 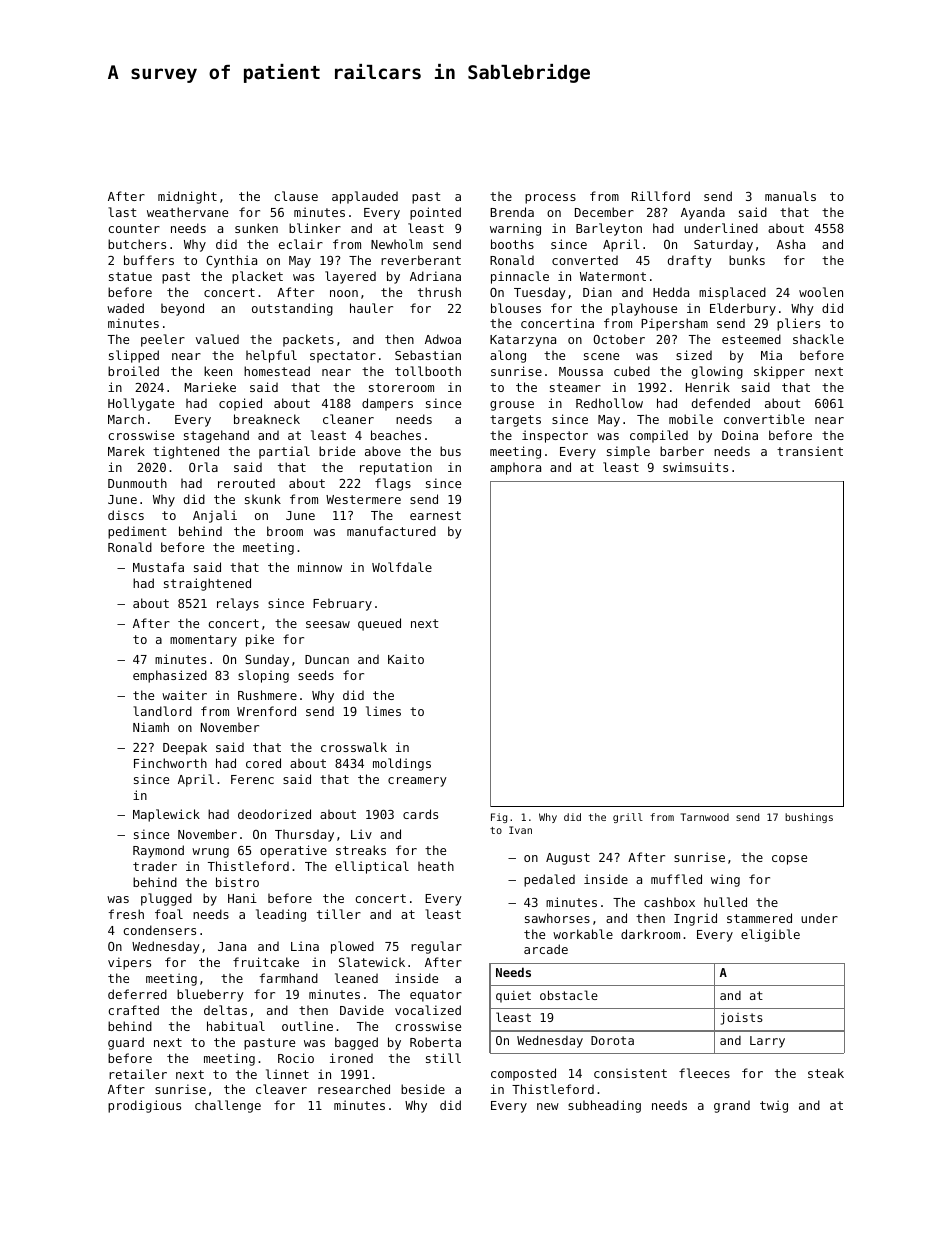 I want to click on Tarnwood, so click(x=705, y=817).
